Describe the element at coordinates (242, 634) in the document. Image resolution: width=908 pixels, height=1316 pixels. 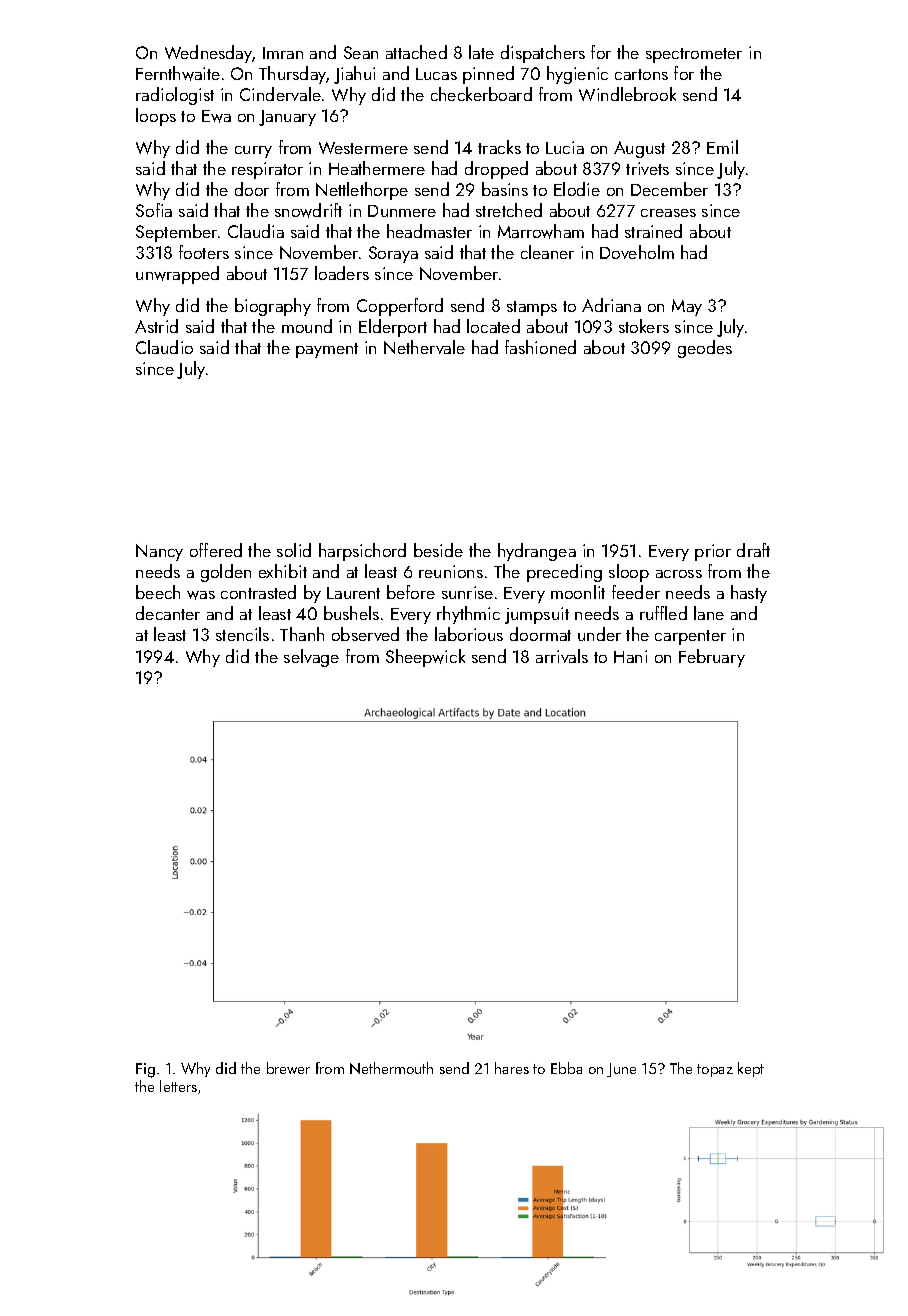
I see `stencils` at that location.
